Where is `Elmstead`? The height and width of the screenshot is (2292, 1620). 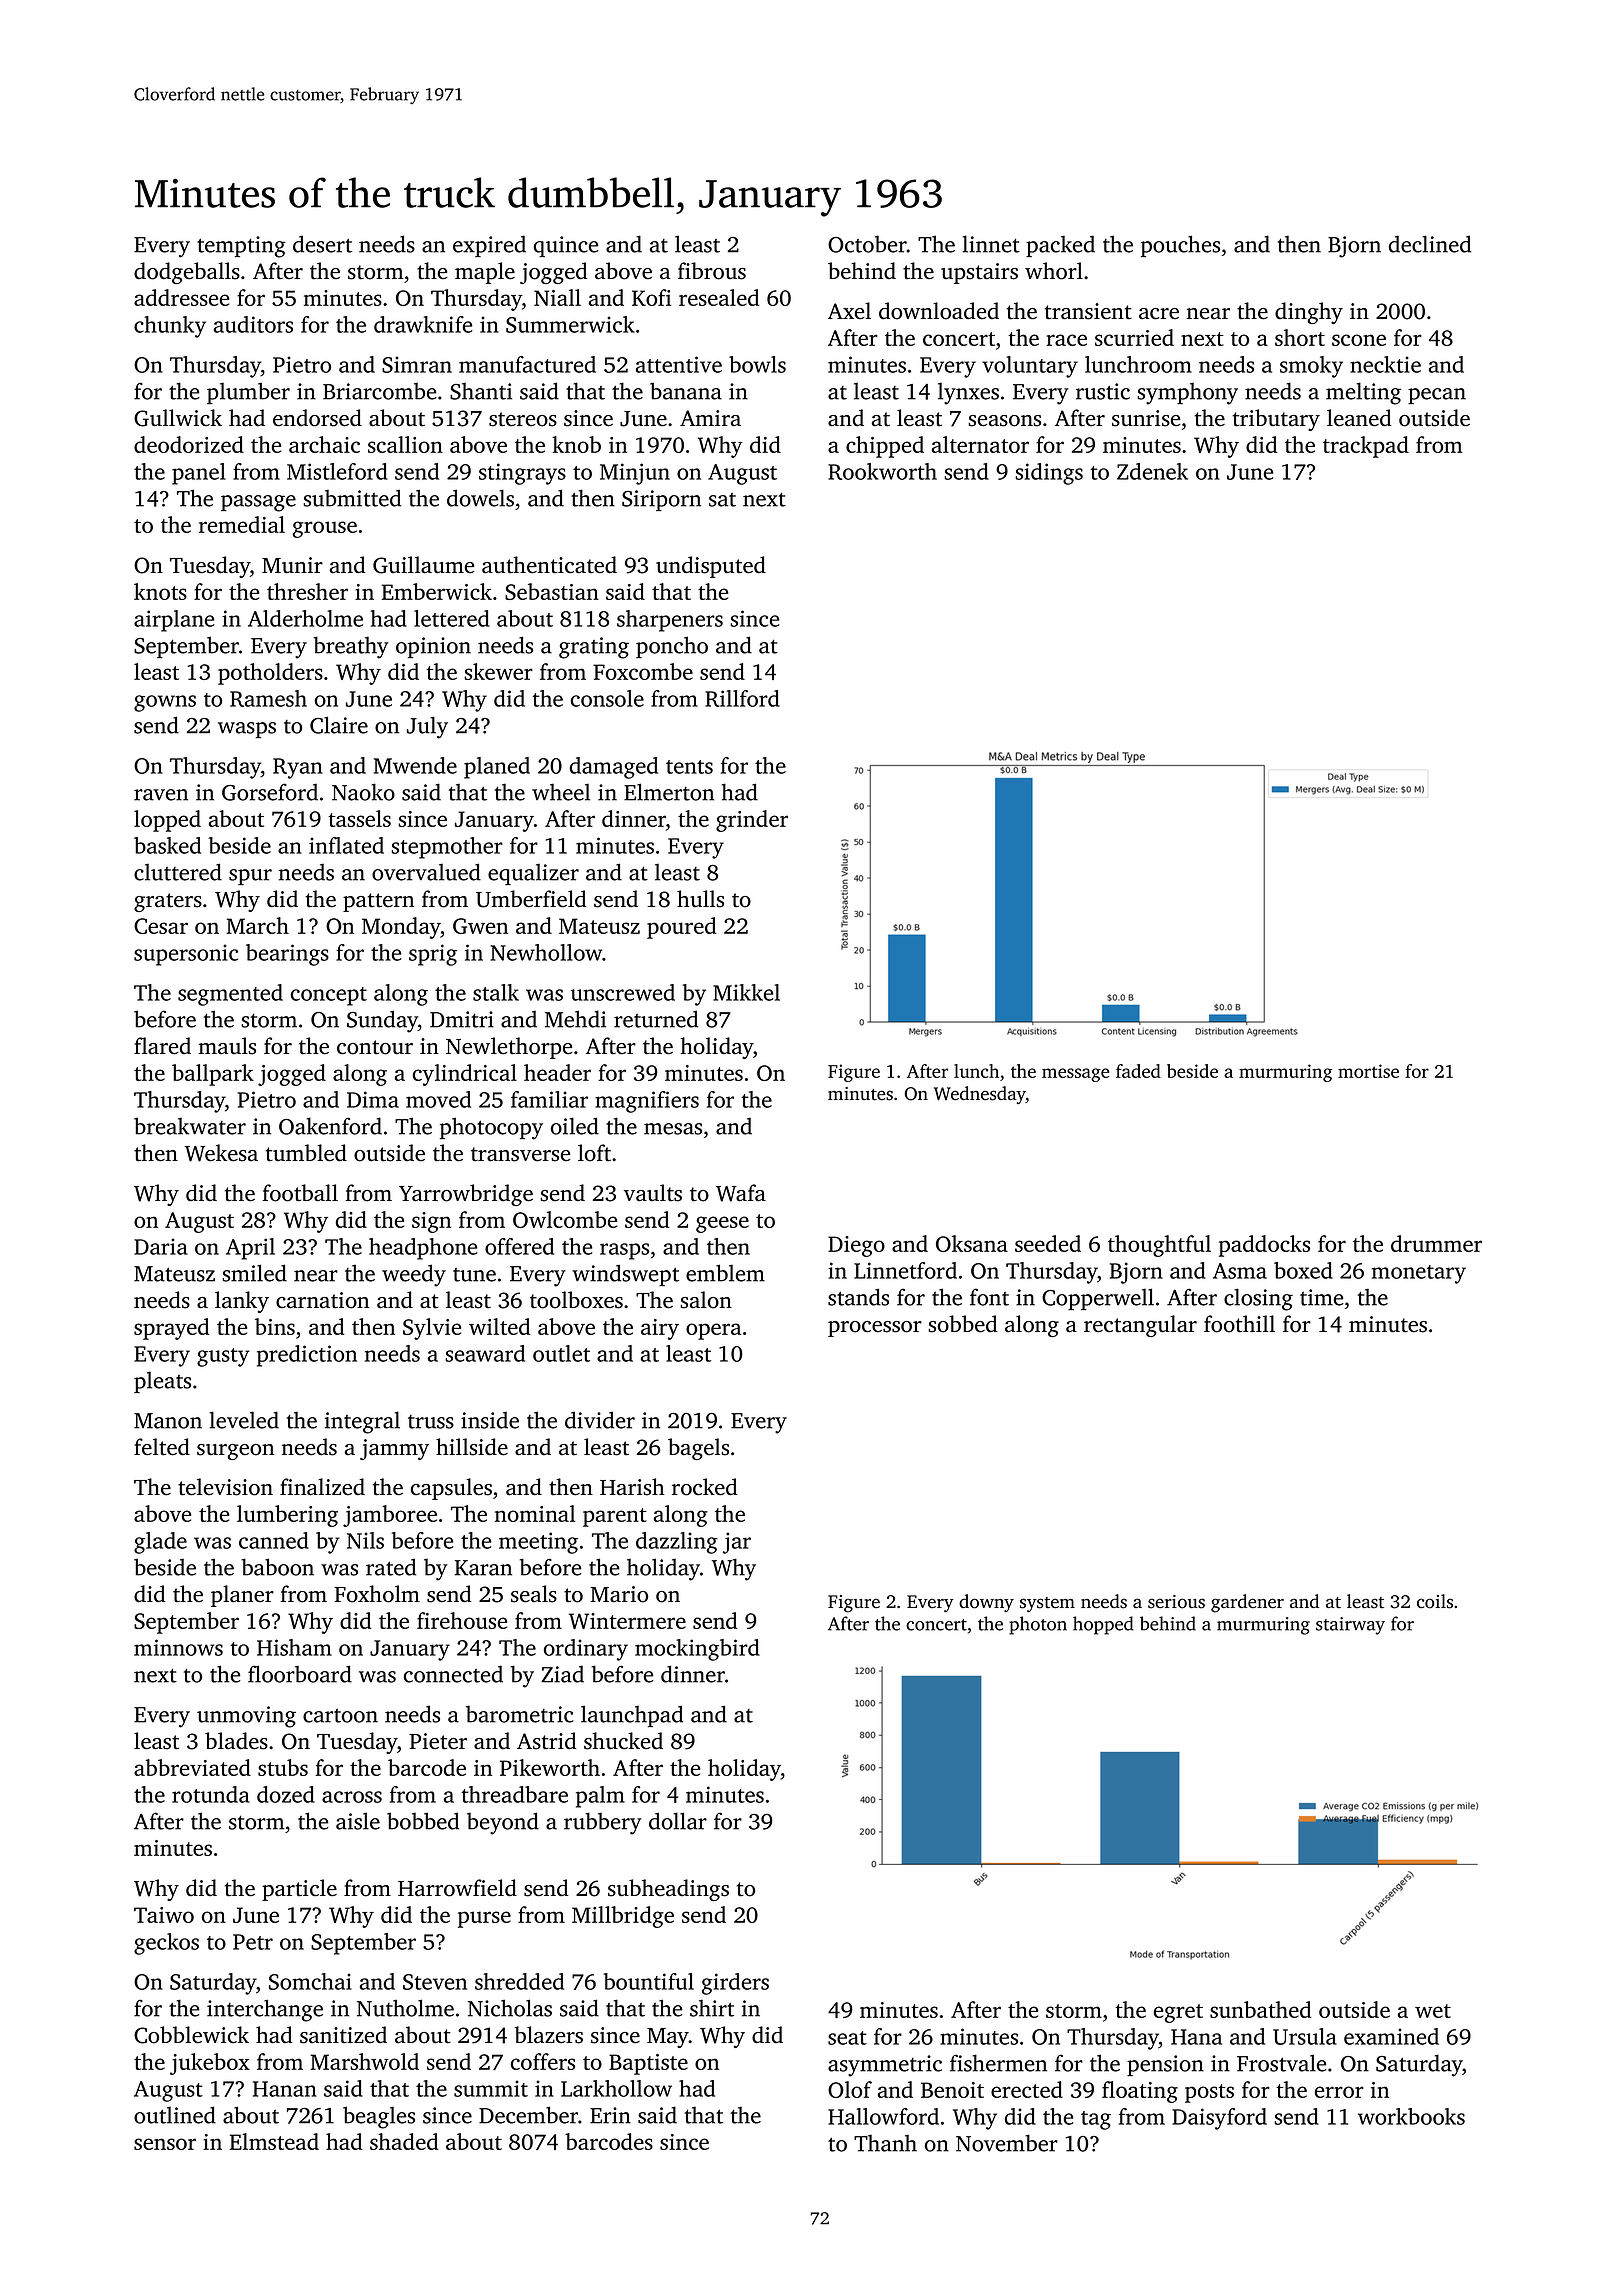 Elmstead is located at coordinates (274, 2141).
